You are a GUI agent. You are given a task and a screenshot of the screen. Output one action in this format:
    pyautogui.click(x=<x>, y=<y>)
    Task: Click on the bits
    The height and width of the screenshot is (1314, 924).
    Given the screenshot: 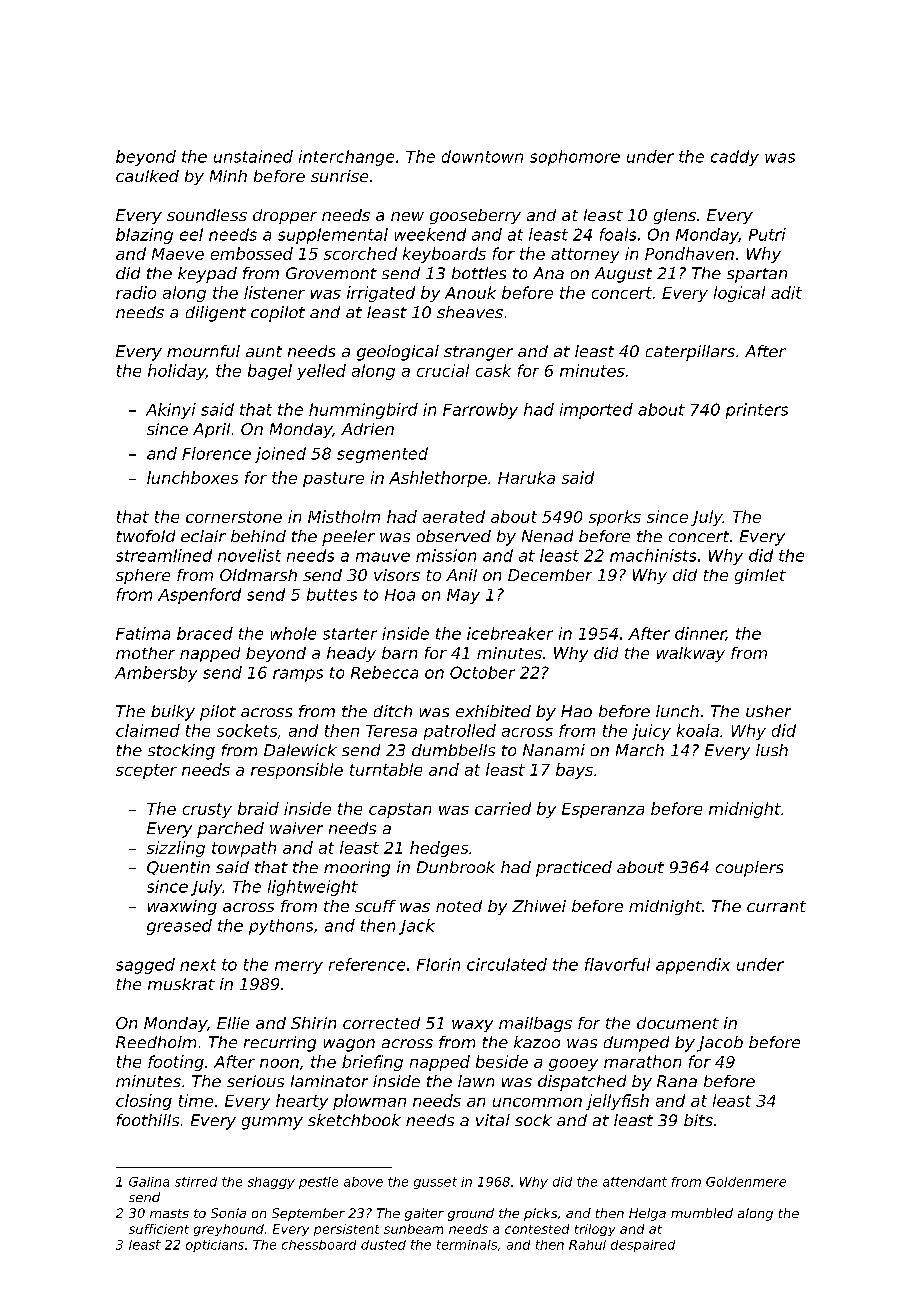 What is the action you would take?
    pyautogui.click(x=698, y=1120)
